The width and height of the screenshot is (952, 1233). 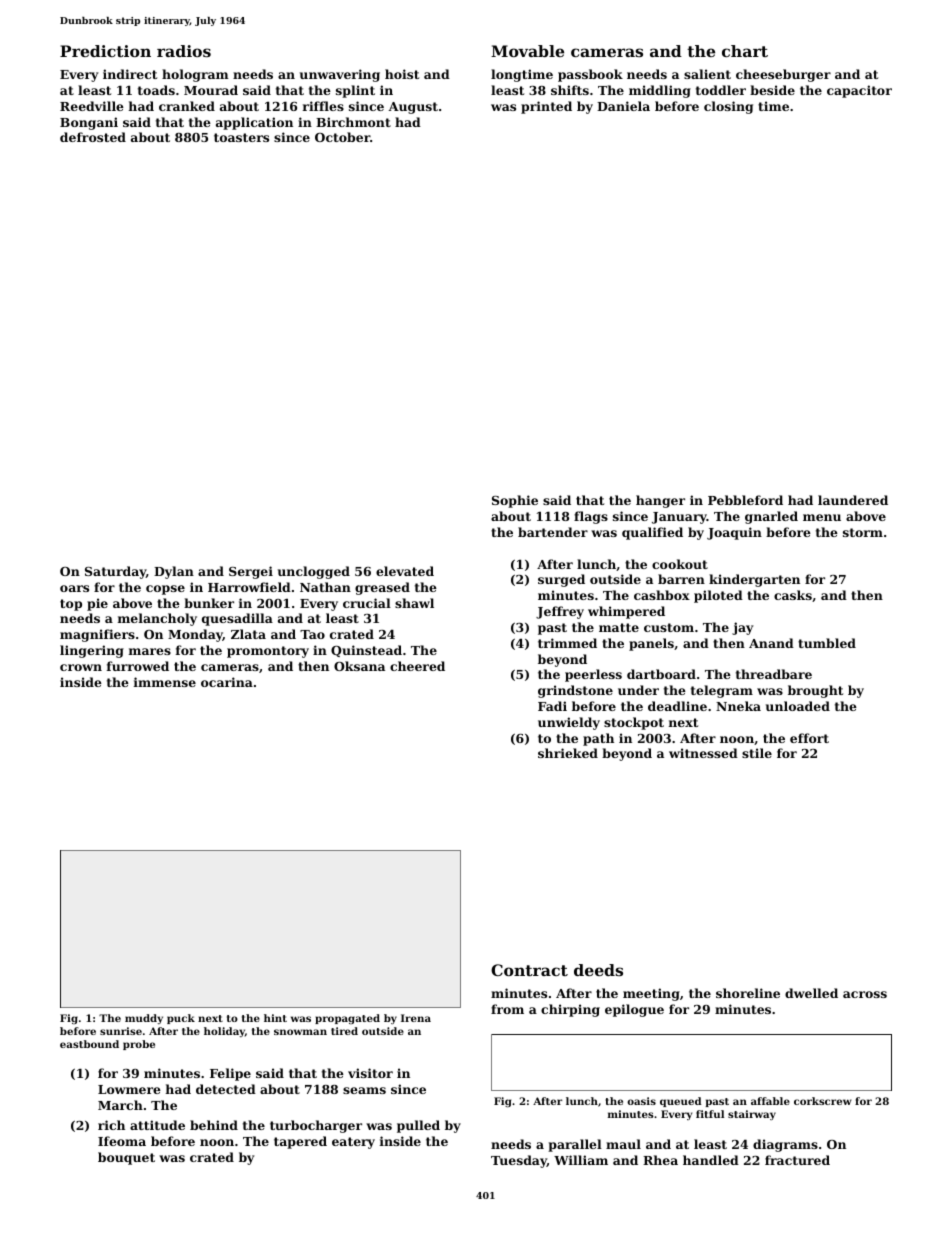 What do you see at coordinates (105, 51) in the screenshot?
I see `Prediction` at bounding box center [105, 51].
